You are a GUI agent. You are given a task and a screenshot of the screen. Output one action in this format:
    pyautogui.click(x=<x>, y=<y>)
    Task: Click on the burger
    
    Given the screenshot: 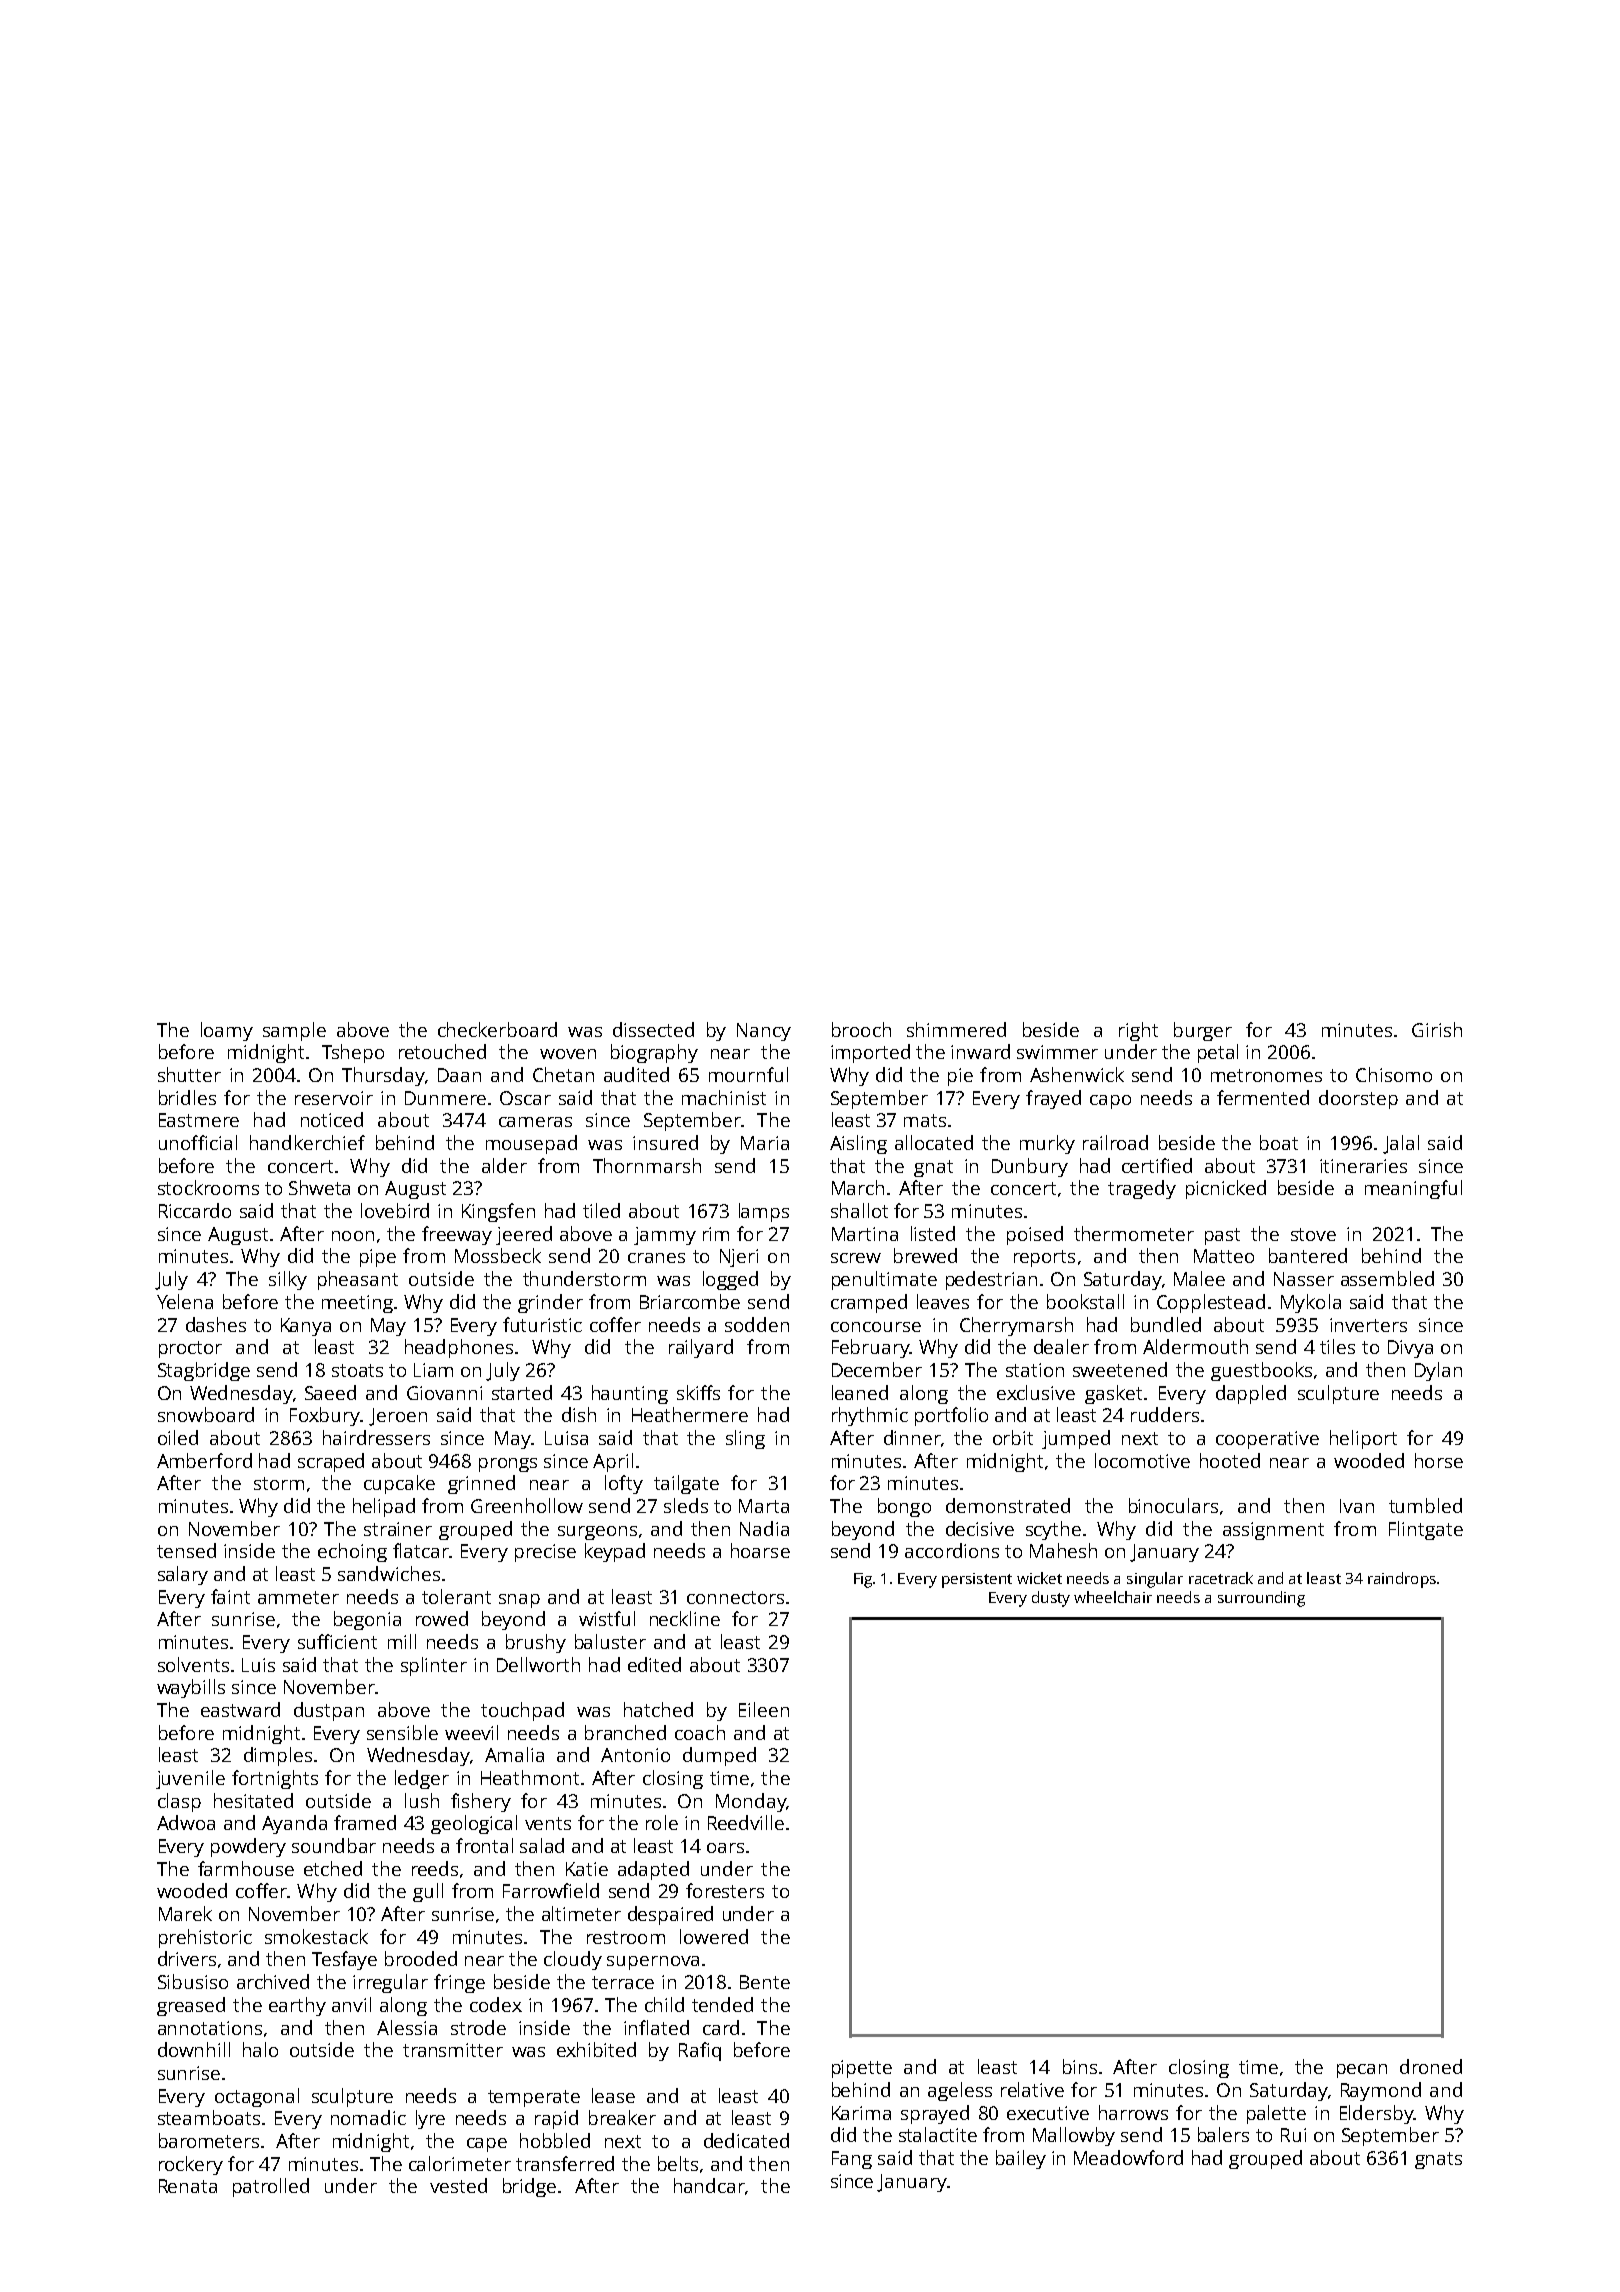 What is the action you would take?
    pyautogui.click(x=1203, y=1031)
